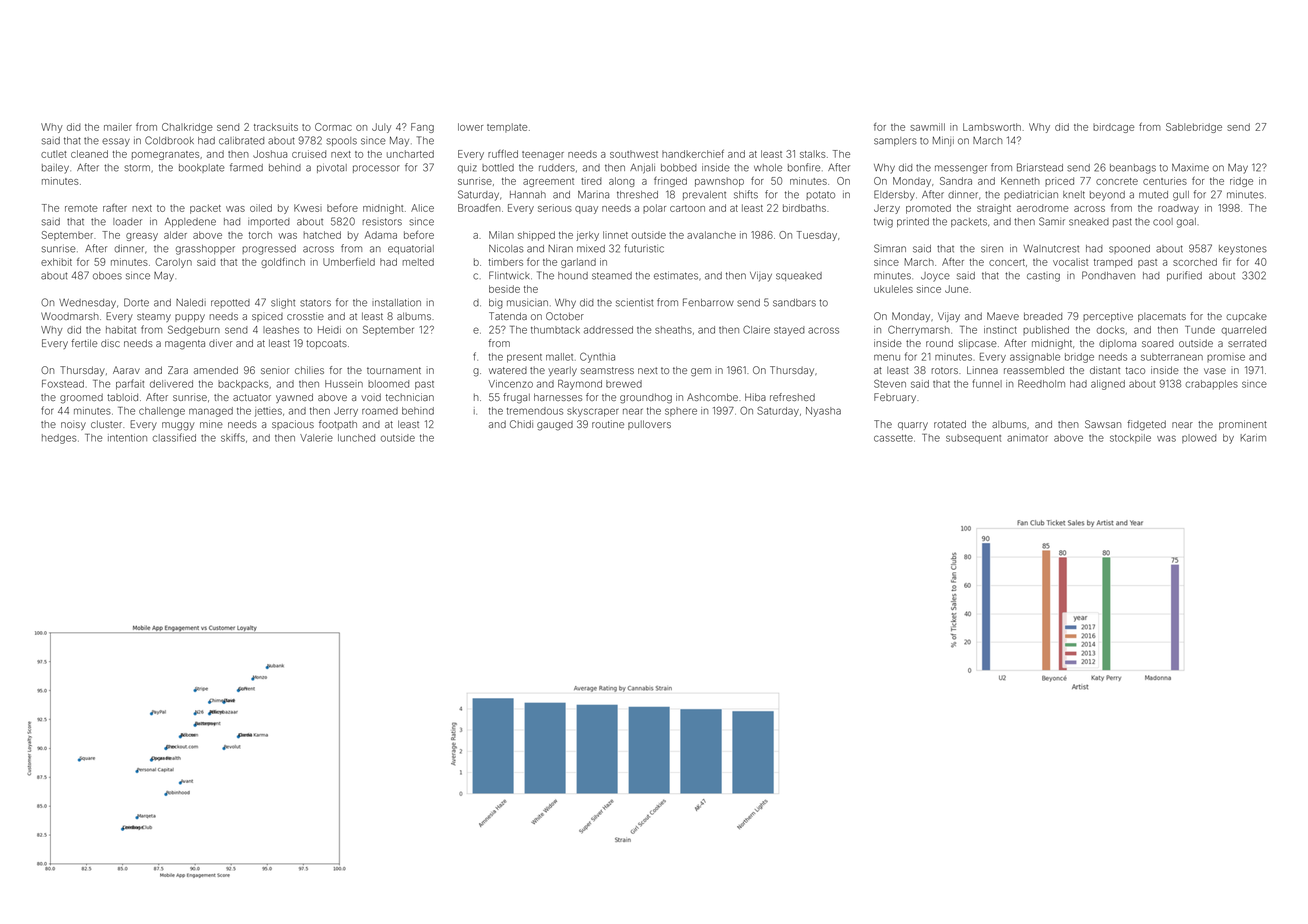 The height and width of the document is (924, 1308). What do you see at coordinates (110, 343) in the document?
I see `disc` at bounding box center [110, 343].
